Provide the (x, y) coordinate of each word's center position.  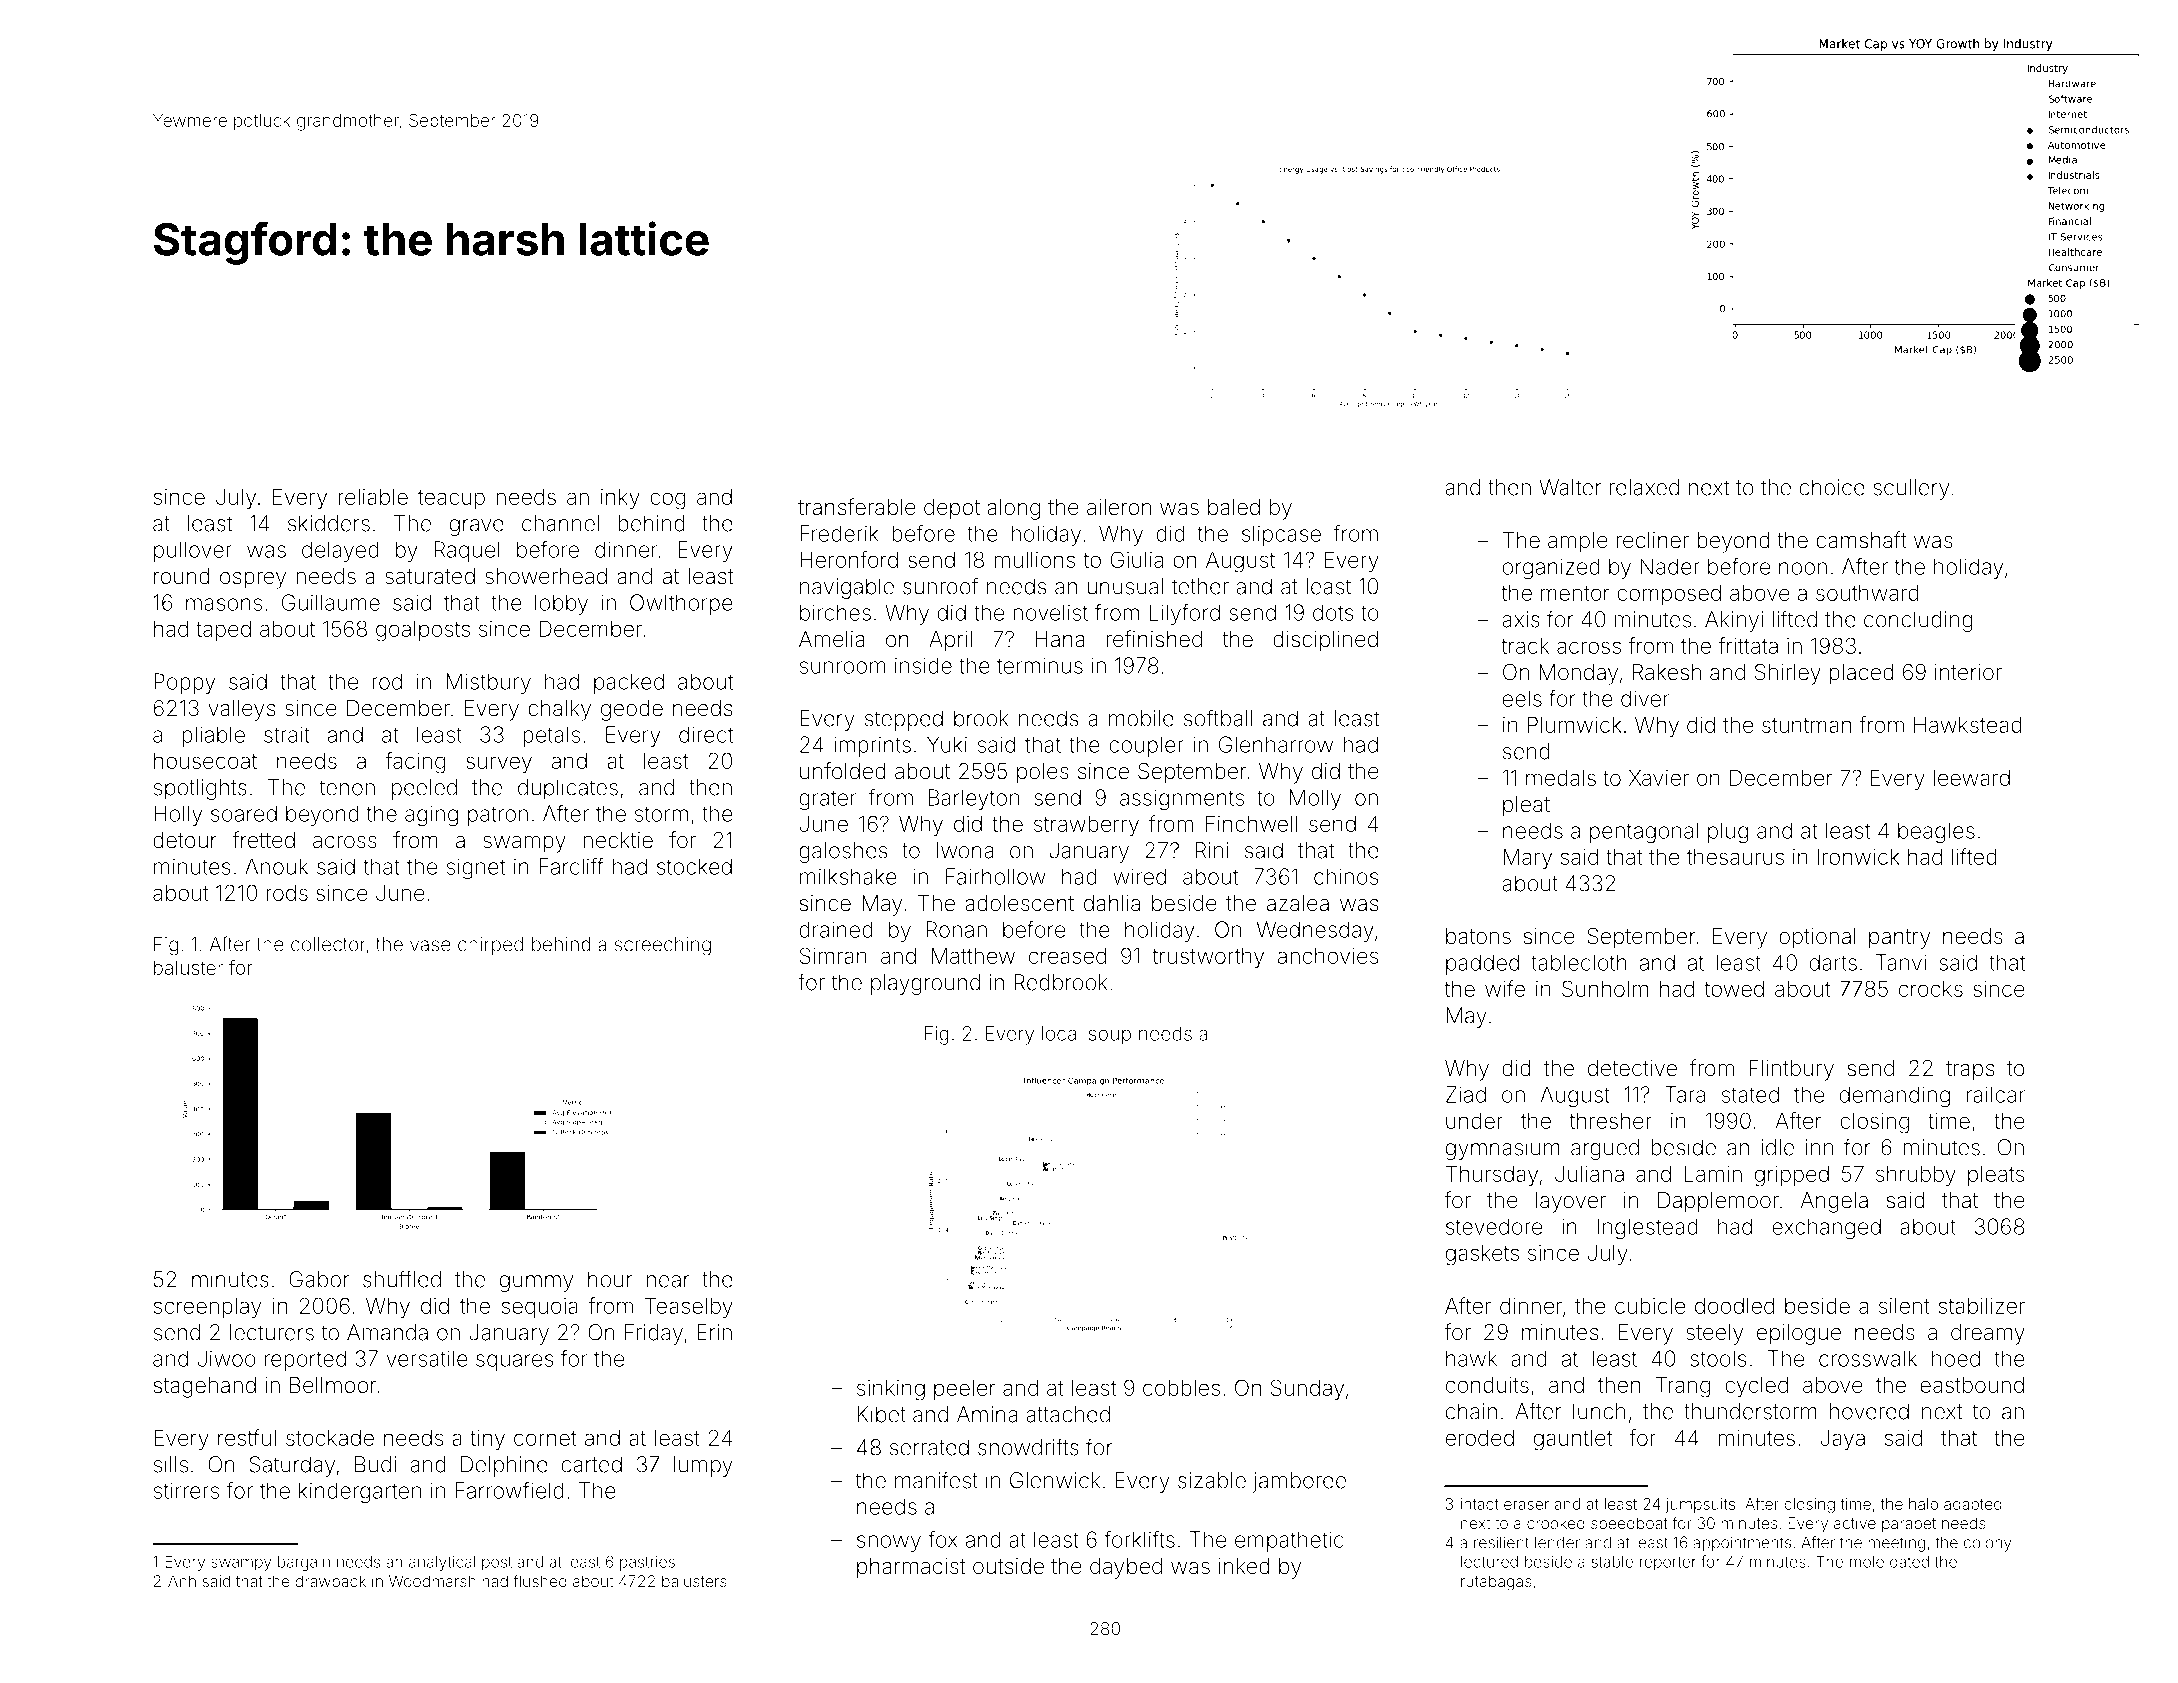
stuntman (1806, 725)
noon (1803, 568)
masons (224, 604)
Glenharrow (1276, 744)
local (1061, 1033)
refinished (1154, 639)
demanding (1895, 1096)
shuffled (402, 1279)
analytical (442, 1563)
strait (286, 734)
